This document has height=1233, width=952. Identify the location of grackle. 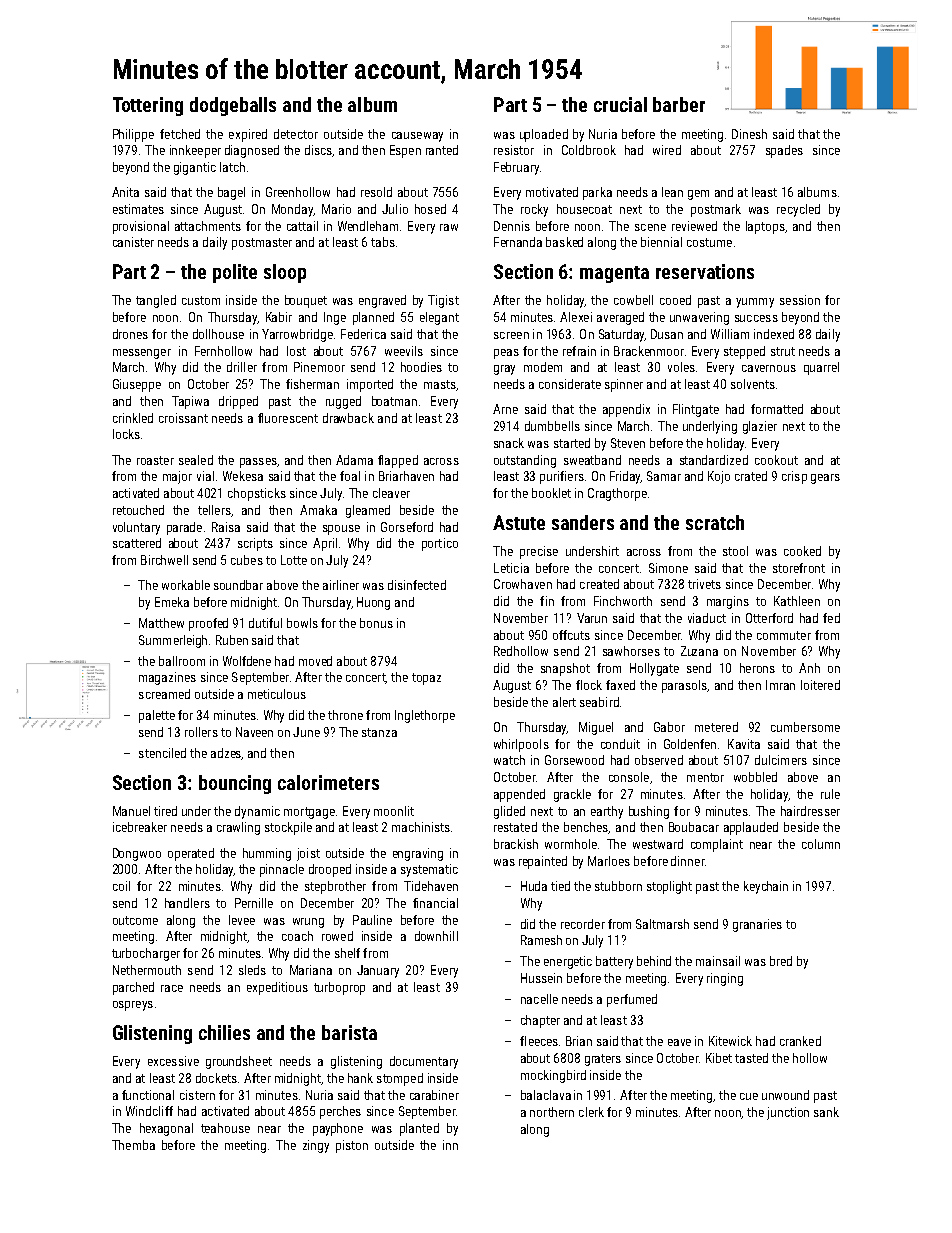
(572, 795).
